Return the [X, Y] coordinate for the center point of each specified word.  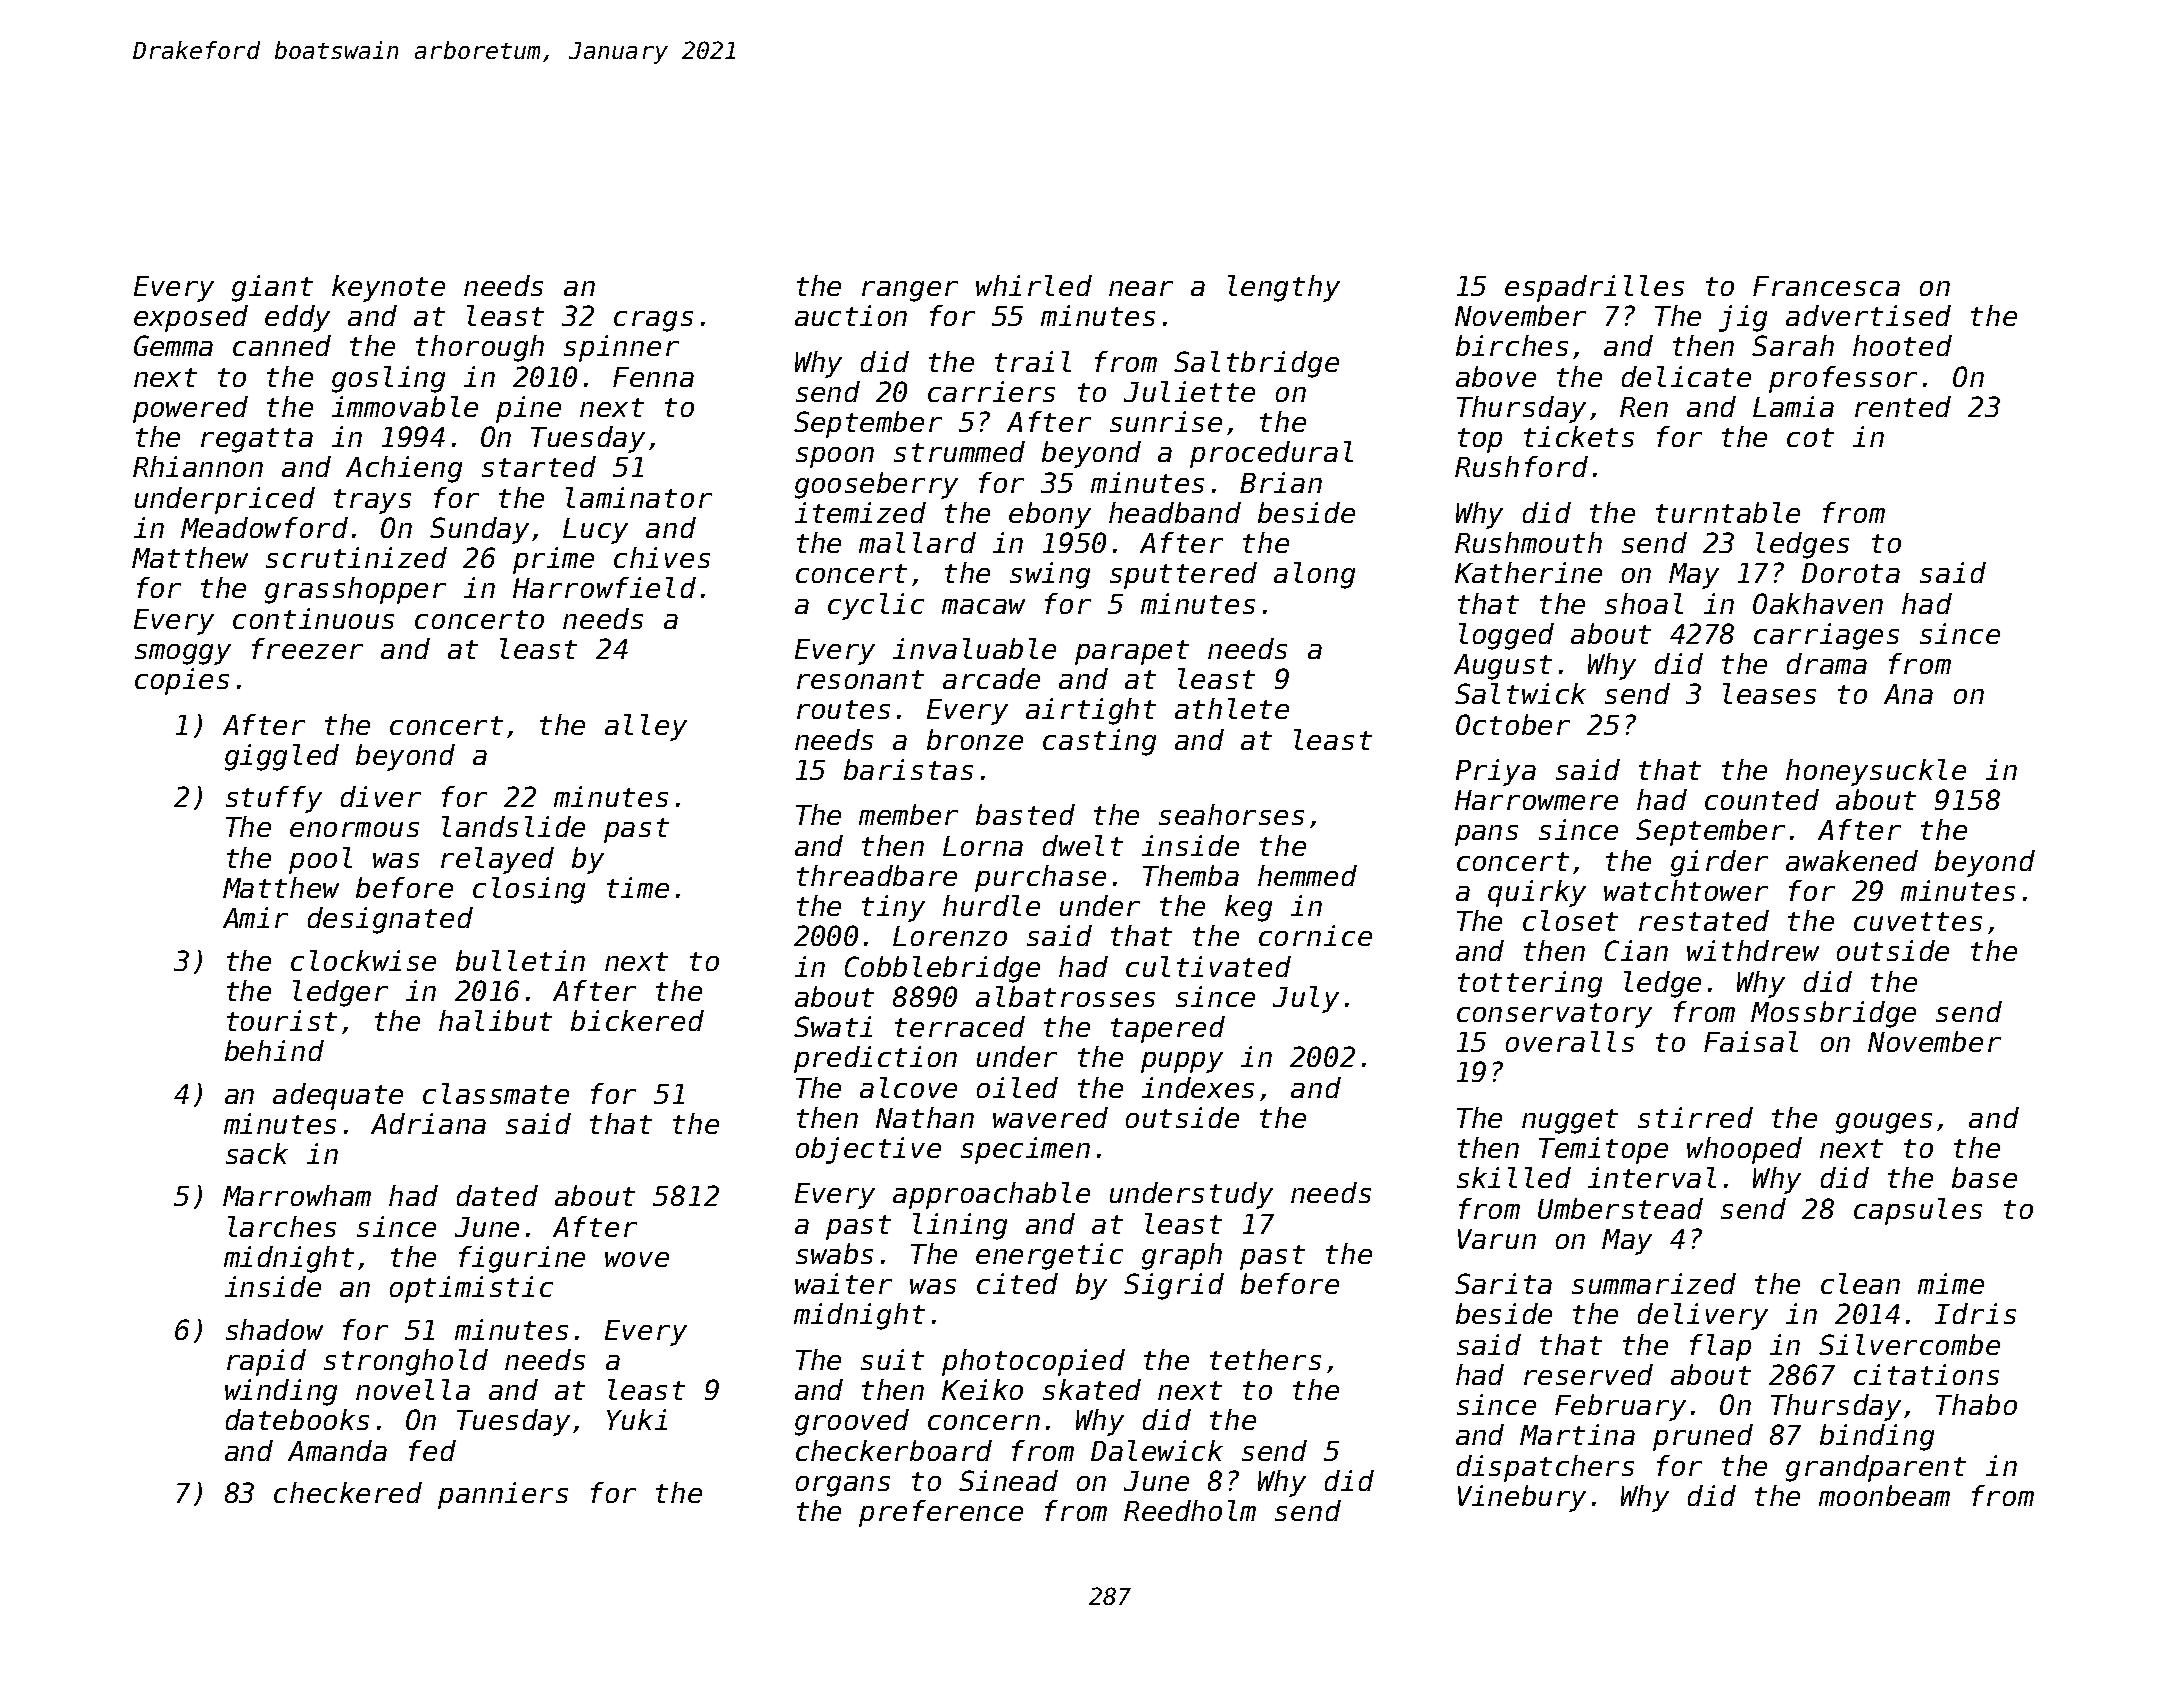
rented [1903, 406]
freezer [307, 648]
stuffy [274, 799]
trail [1033, 361]
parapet [1132, 652]
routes [843, 709]
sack [257, 1153]
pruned [1703, 1437]
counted [1762, 799]
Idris [1975, 1313]
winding [281, 1392]
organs [843, 1486]
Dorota [1851, 573]
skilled [1514, 1177]
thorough [480, 348]
